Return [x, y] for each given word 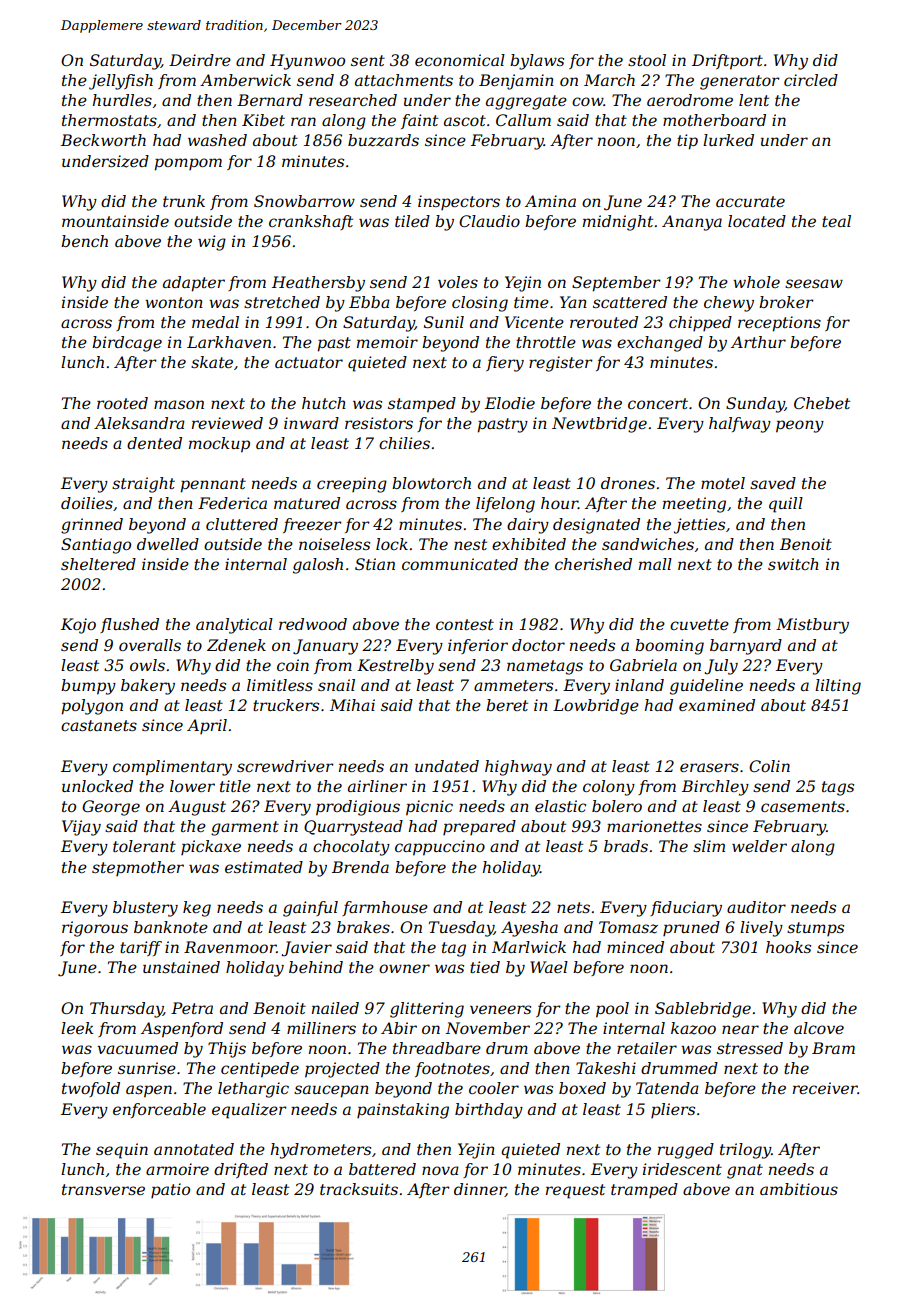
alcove [819, 1028]
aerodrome [690, 100]
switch [793, 564]
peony [800, 426]
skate [212, 362]
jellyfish [121, 82]
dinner [480, 1190]
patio [170, 1190]
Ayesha [529, 929]
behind [316, 967]
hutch [324, 403]
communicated [460, 564]
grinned [92, 526]
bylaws [537, 62]
